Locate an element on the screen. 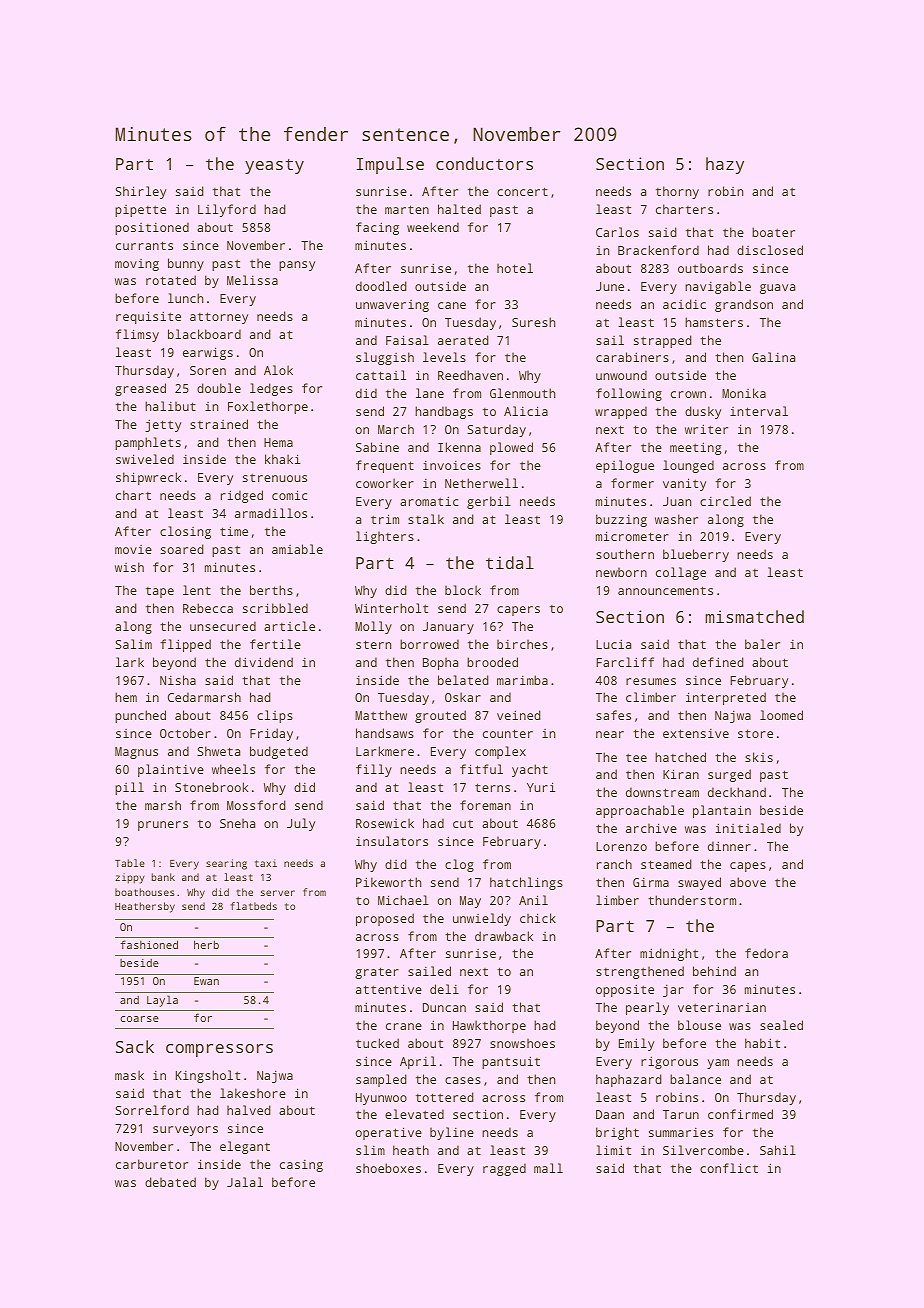 The image size is (924, 1308). thorny is located at coordinates (677, 192).
